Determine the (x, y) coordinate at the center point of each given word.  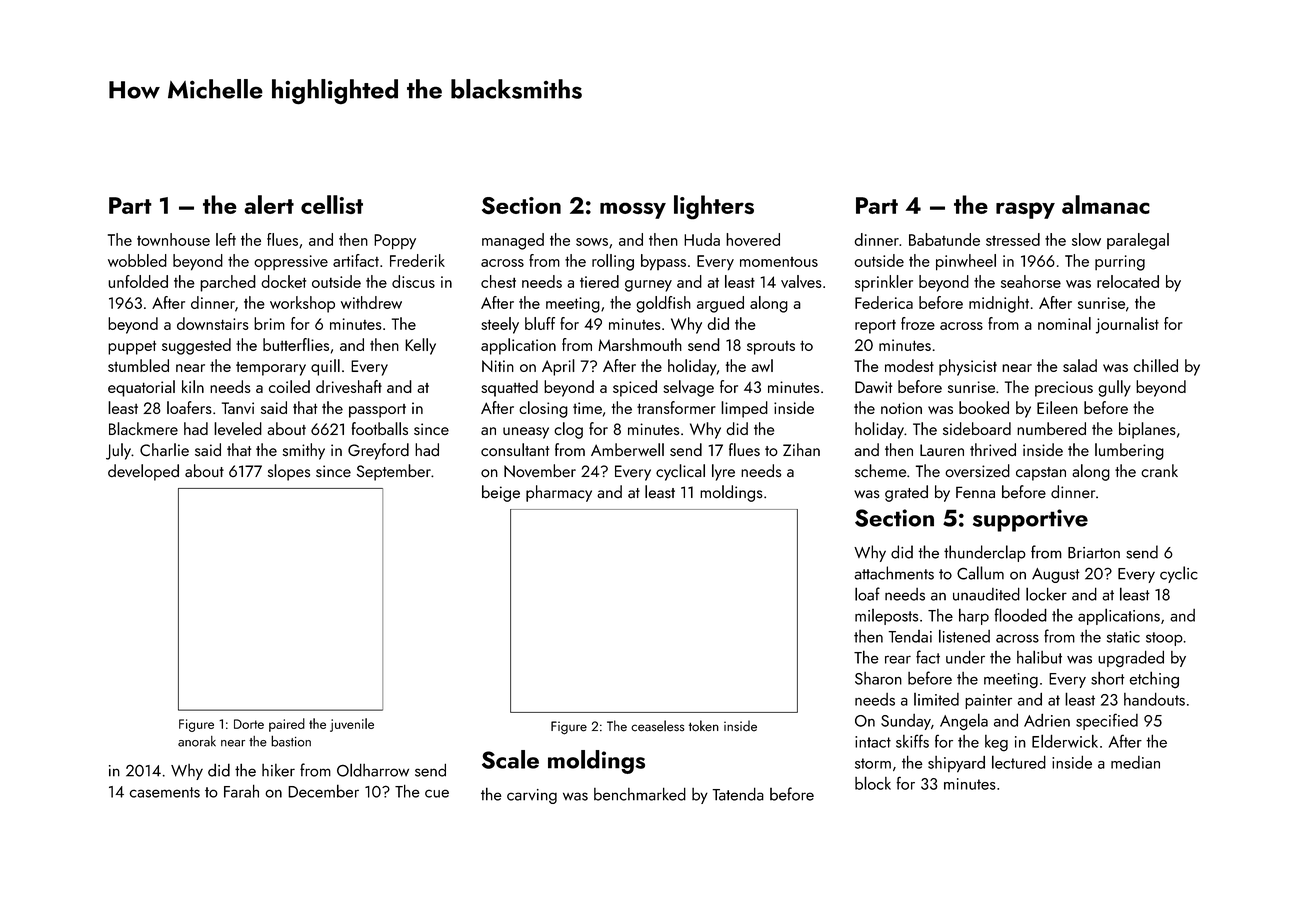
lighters (714, 207)
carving (532, 796)
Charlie (164, 449)
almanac (1106, 204)
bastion (291, 741)
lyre (723, 472)
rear (898, 659)
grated (906, 493)
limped (744, 409)
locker (1046, 594)
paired (287, 725)
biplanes (1147, 430)
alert (269, 204)
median (1135, 762)
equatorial (141, 388)
